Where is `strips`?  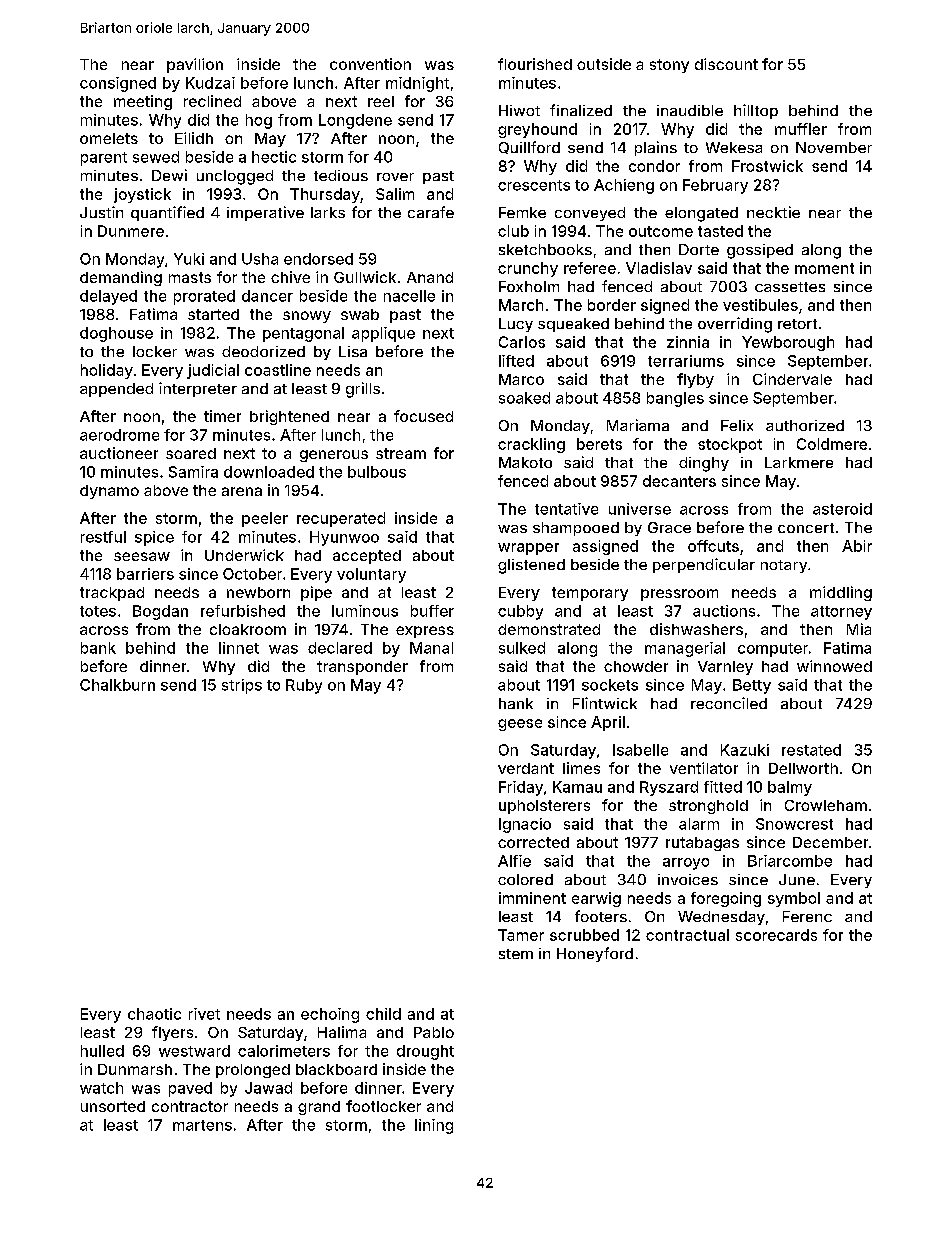
strips is located at coordinates (242, 686).
